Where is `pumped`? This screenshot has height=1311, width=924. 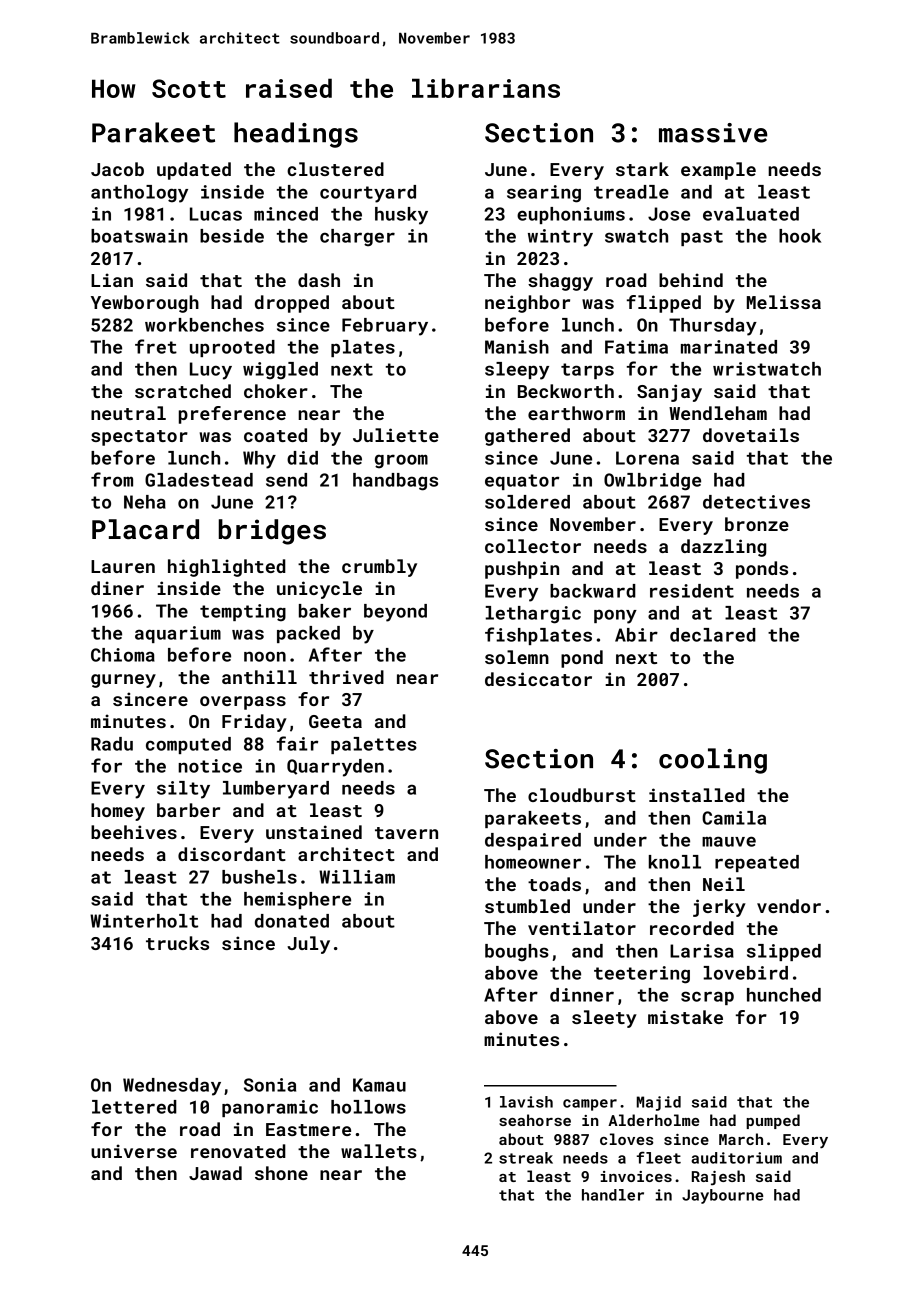
pumped is located at coordinates (773, 1121).
